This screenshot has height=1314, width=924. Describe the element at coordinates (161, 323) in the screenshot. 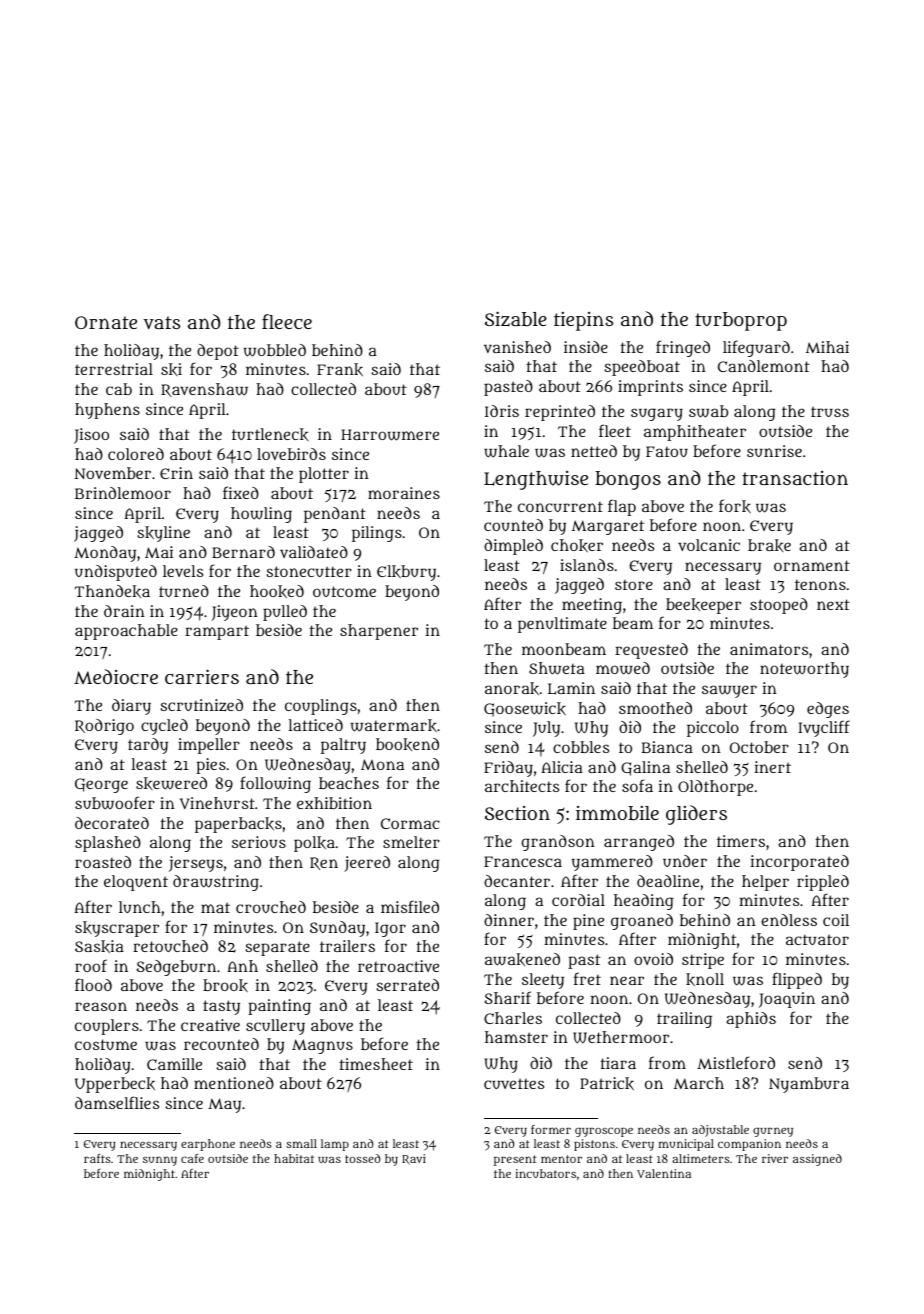

I see `vats` at that location.
